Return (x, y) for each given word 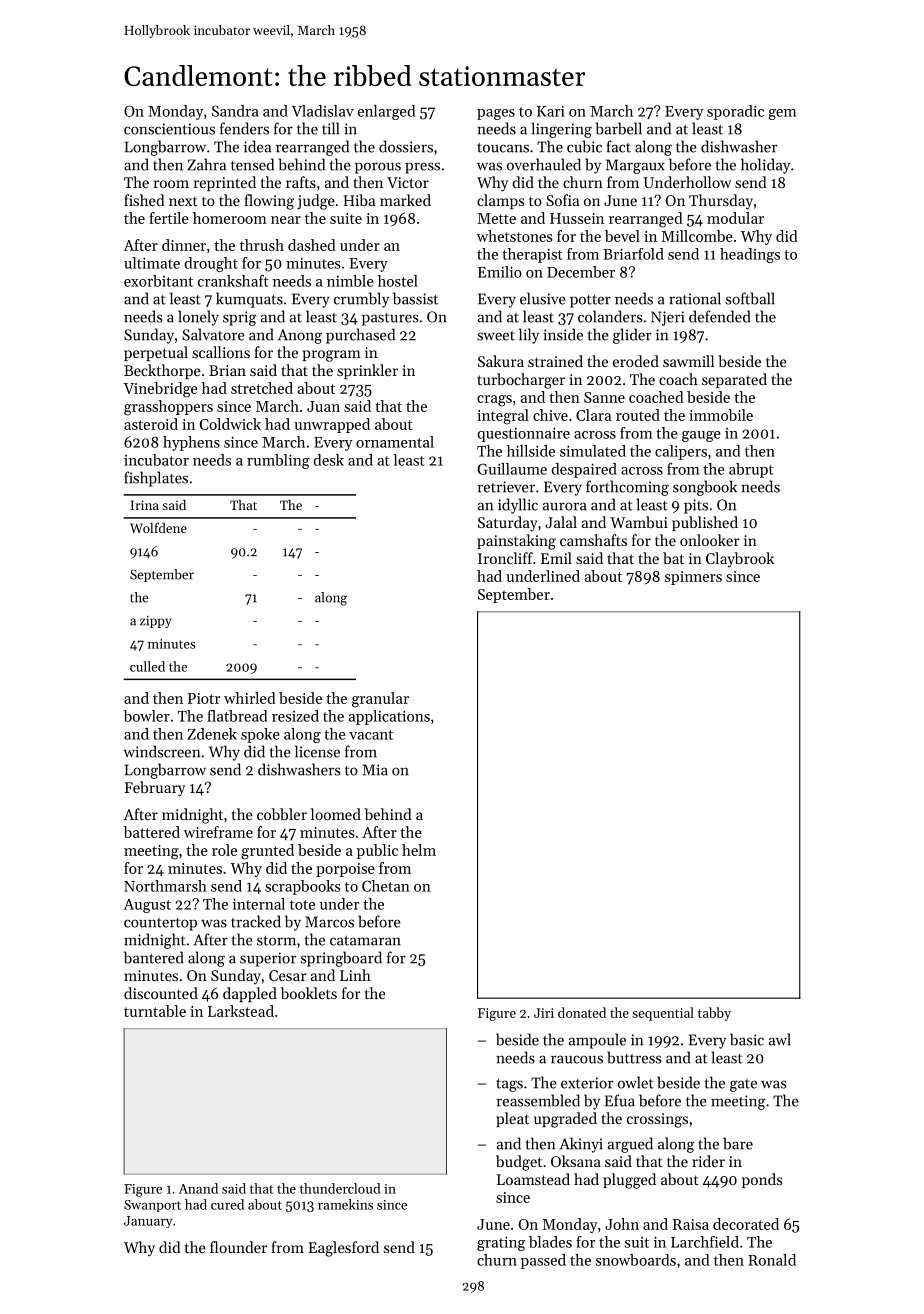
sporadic (735, 112)
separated (734, 380)
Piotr (204, 698)
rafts (301, 182)
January (148, 1222)
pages (496, 114)
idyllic (518, 506)
